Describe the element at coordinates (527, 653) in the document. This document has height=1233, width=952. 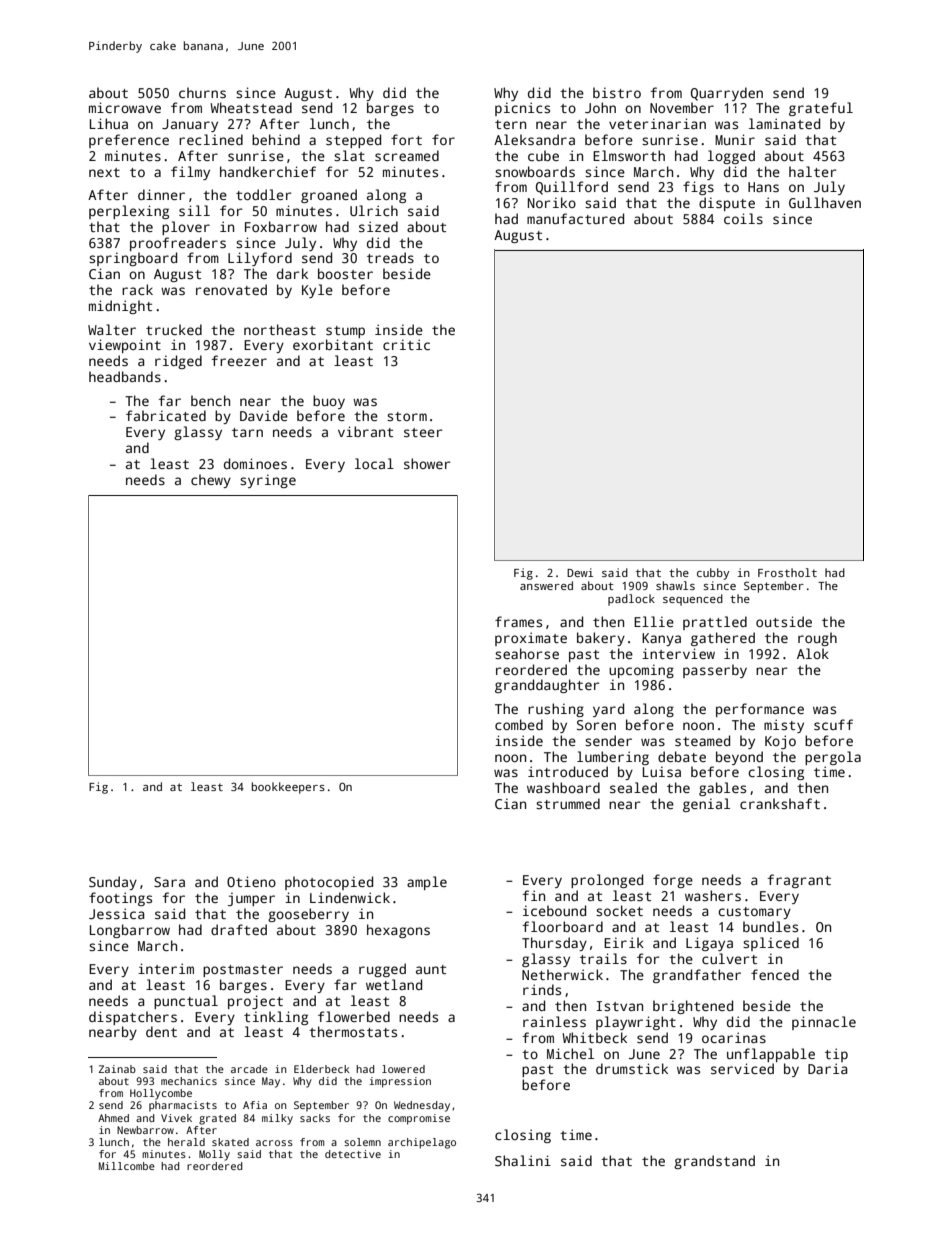
I see `seahorse` at that location.
